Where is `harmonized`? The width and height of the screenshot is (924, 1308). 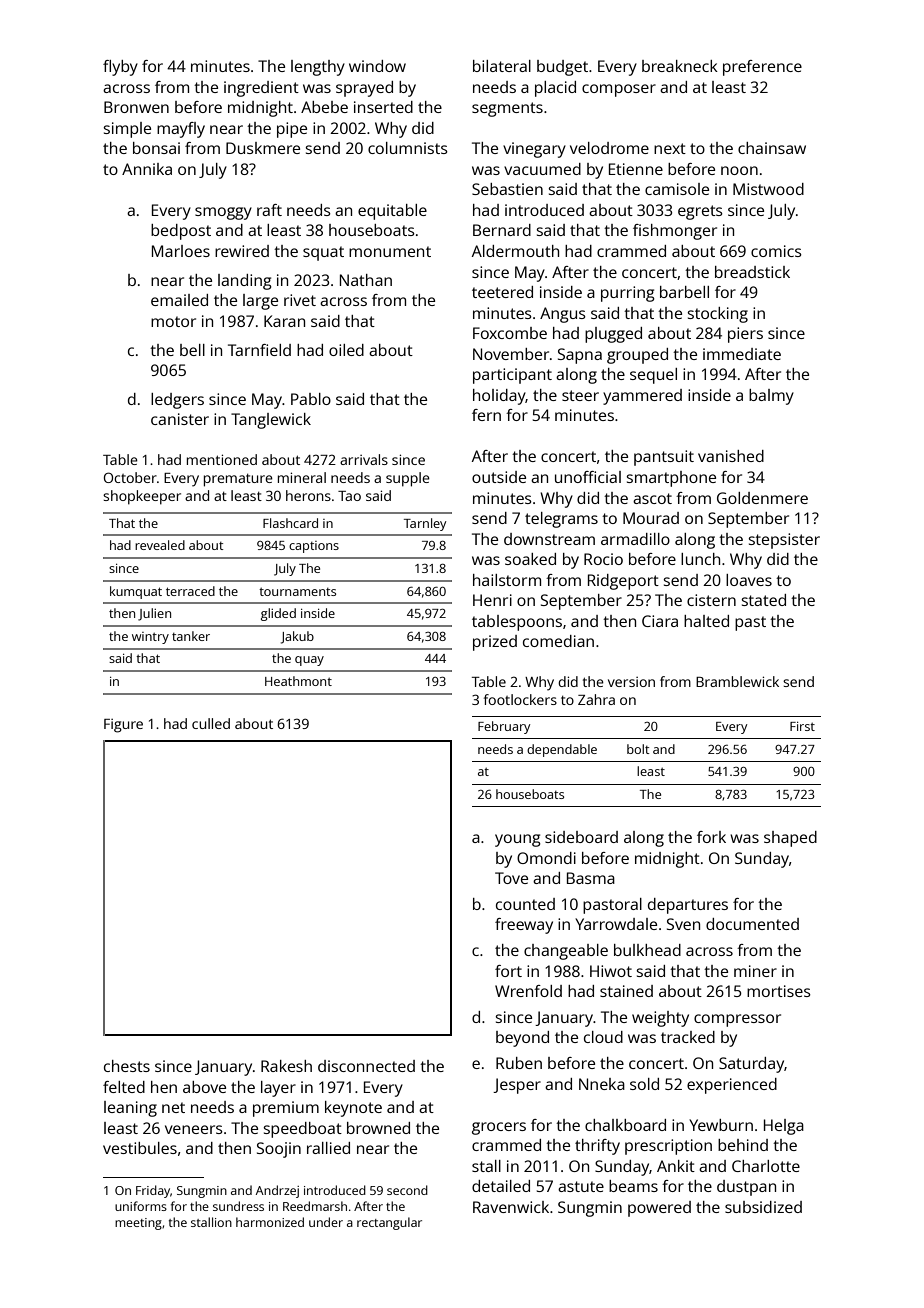 harmonized is located at coordinates (270, 1222).
